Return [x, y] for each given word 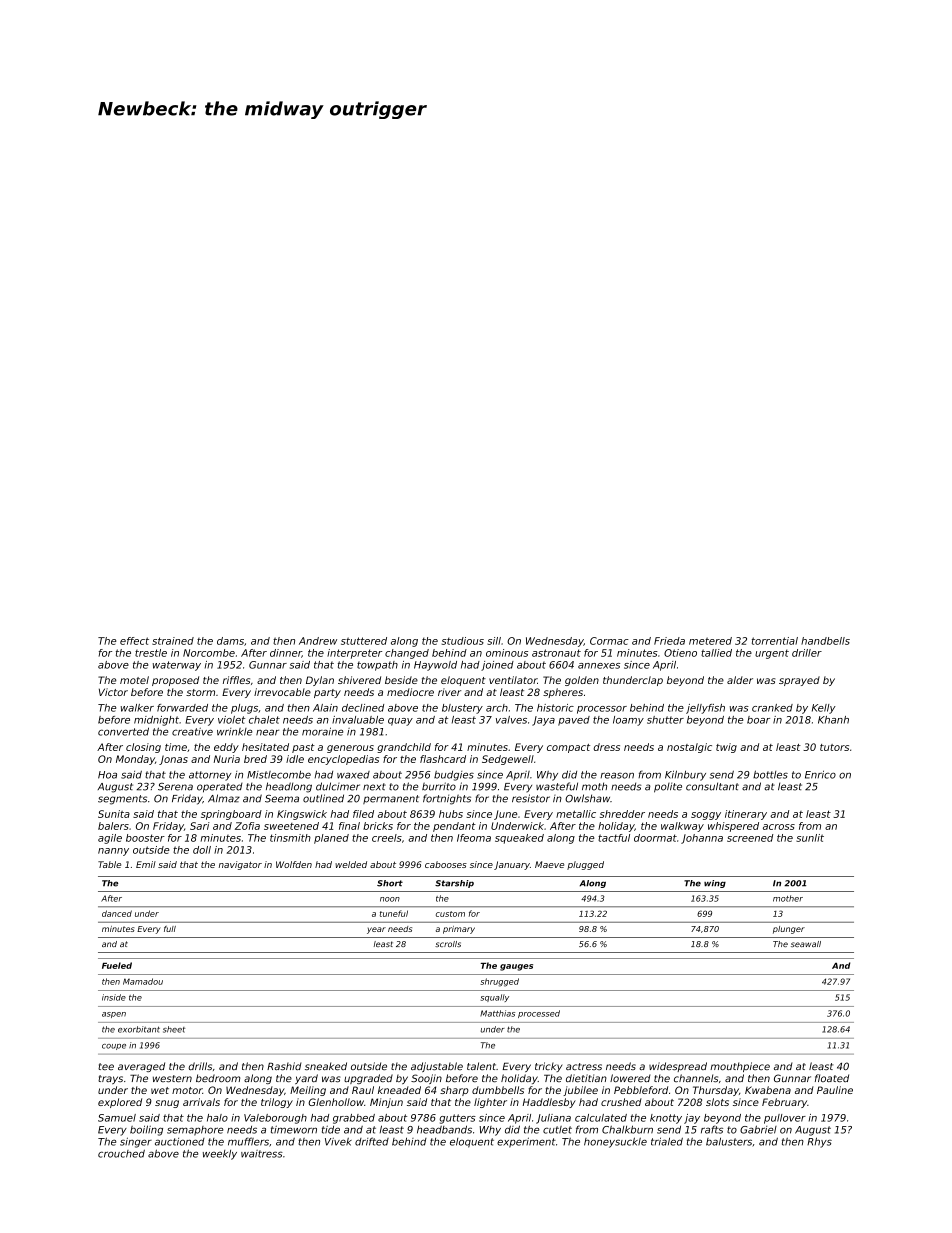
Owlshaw [587, 798]
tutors [834, 747]
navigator [240, 865]
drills [200, 1066]
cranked [772, 708]
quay [400, 722]
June [505, 815]
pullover [785, 1119]
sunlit [810, 838]
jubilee [580, 1091]
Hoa [107, 775]
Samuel [117, 1118]
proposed [175, 681]
